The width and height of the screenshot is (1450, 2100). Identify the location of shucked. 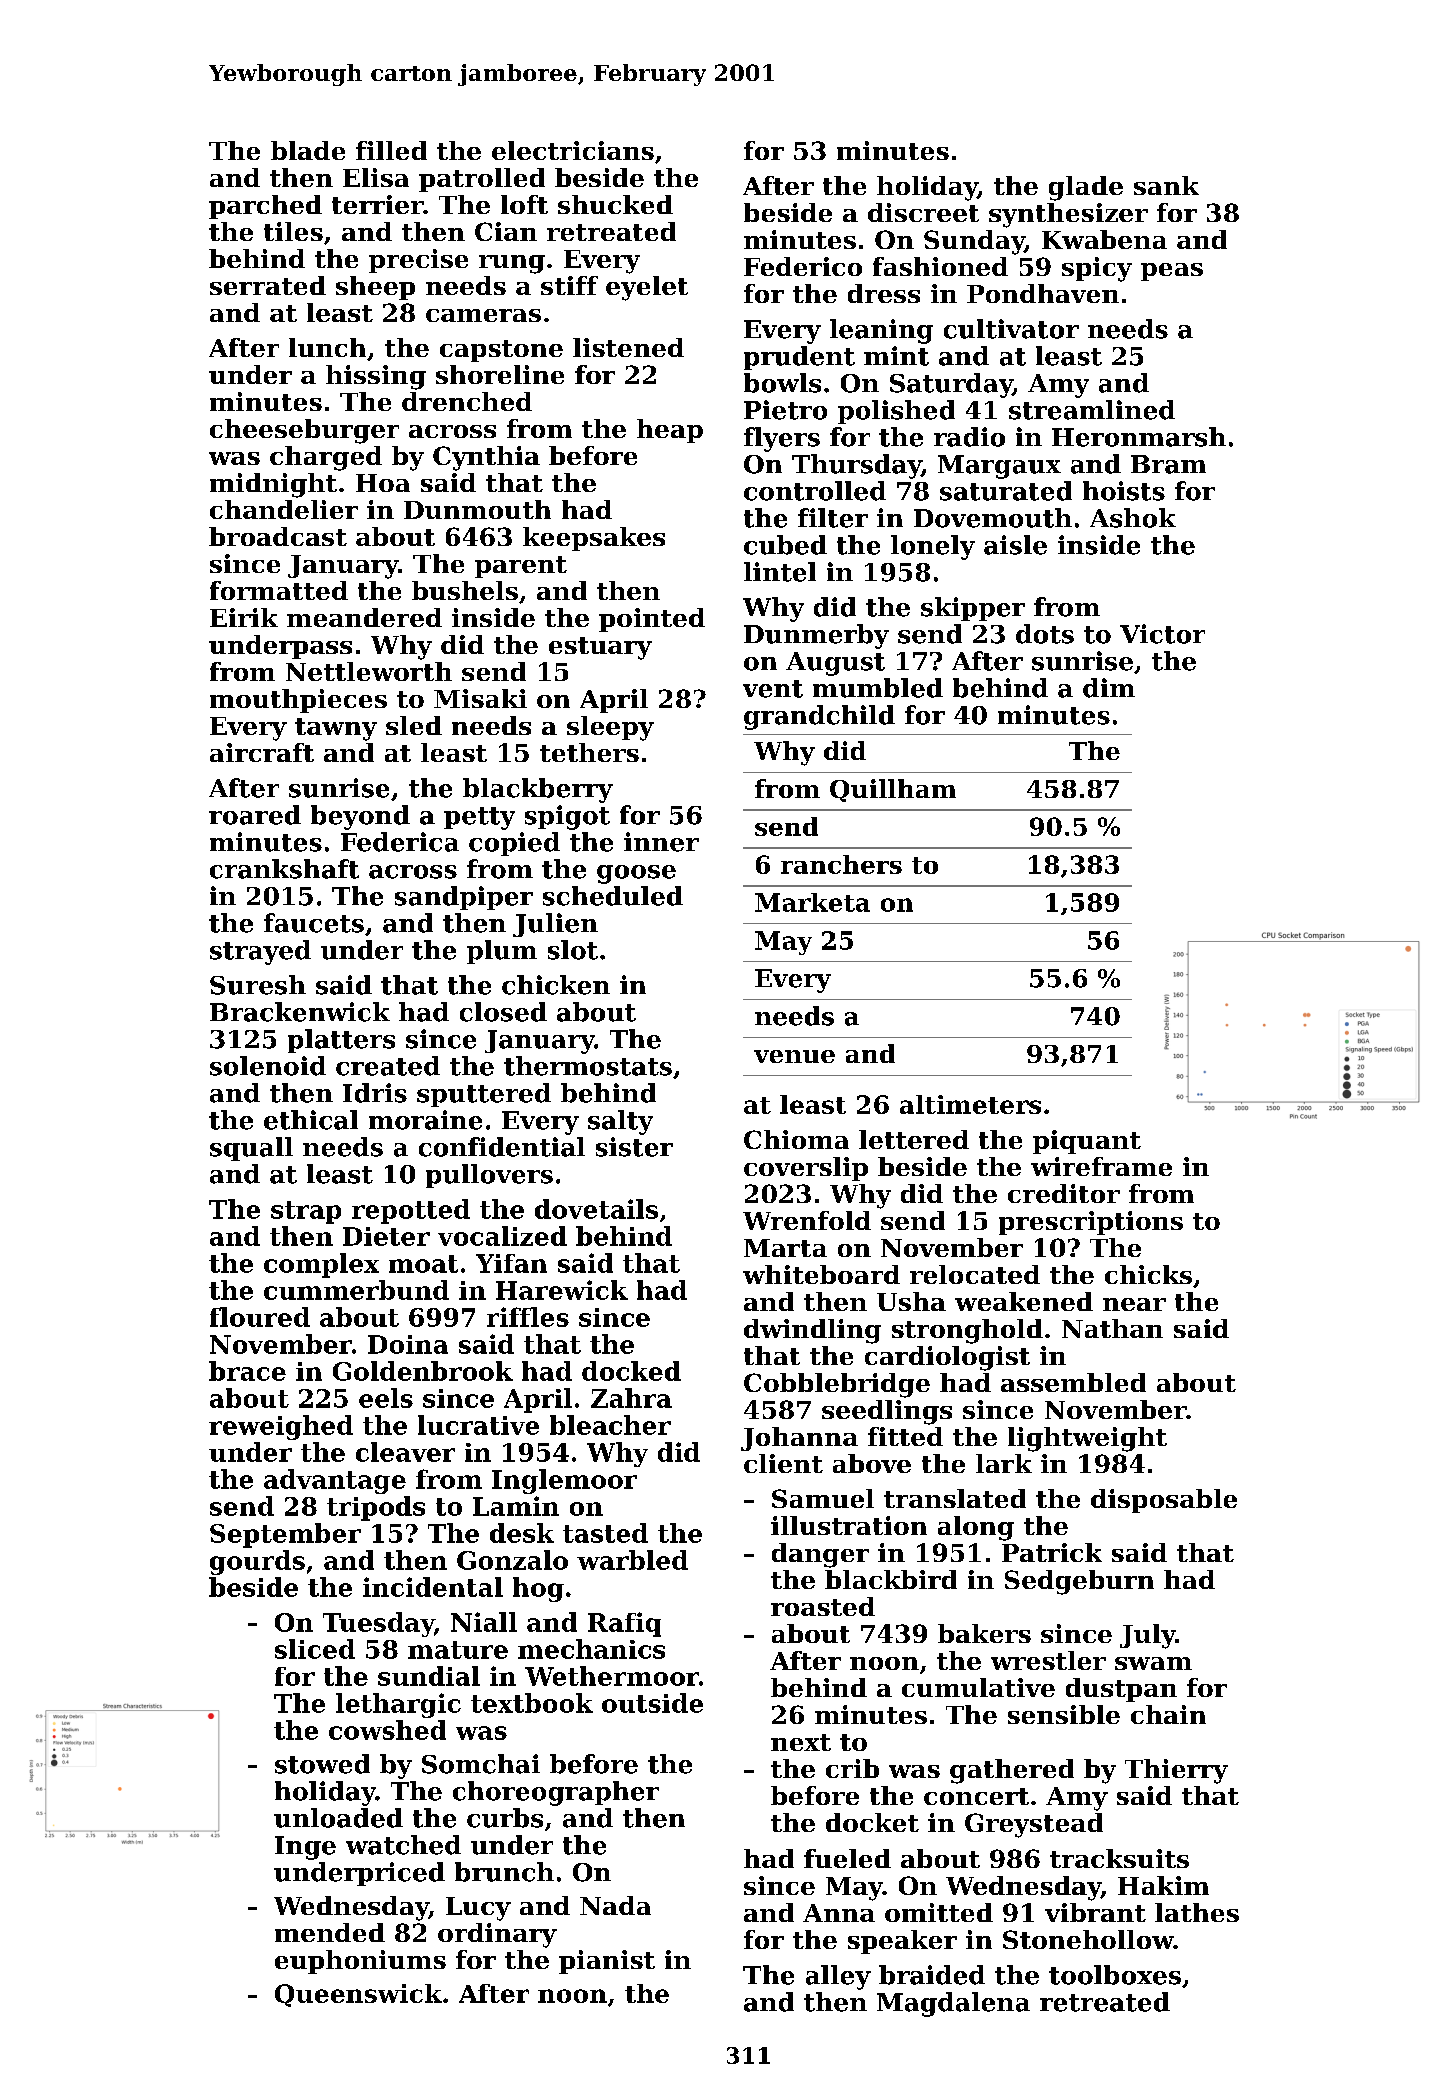
(615, 204).
